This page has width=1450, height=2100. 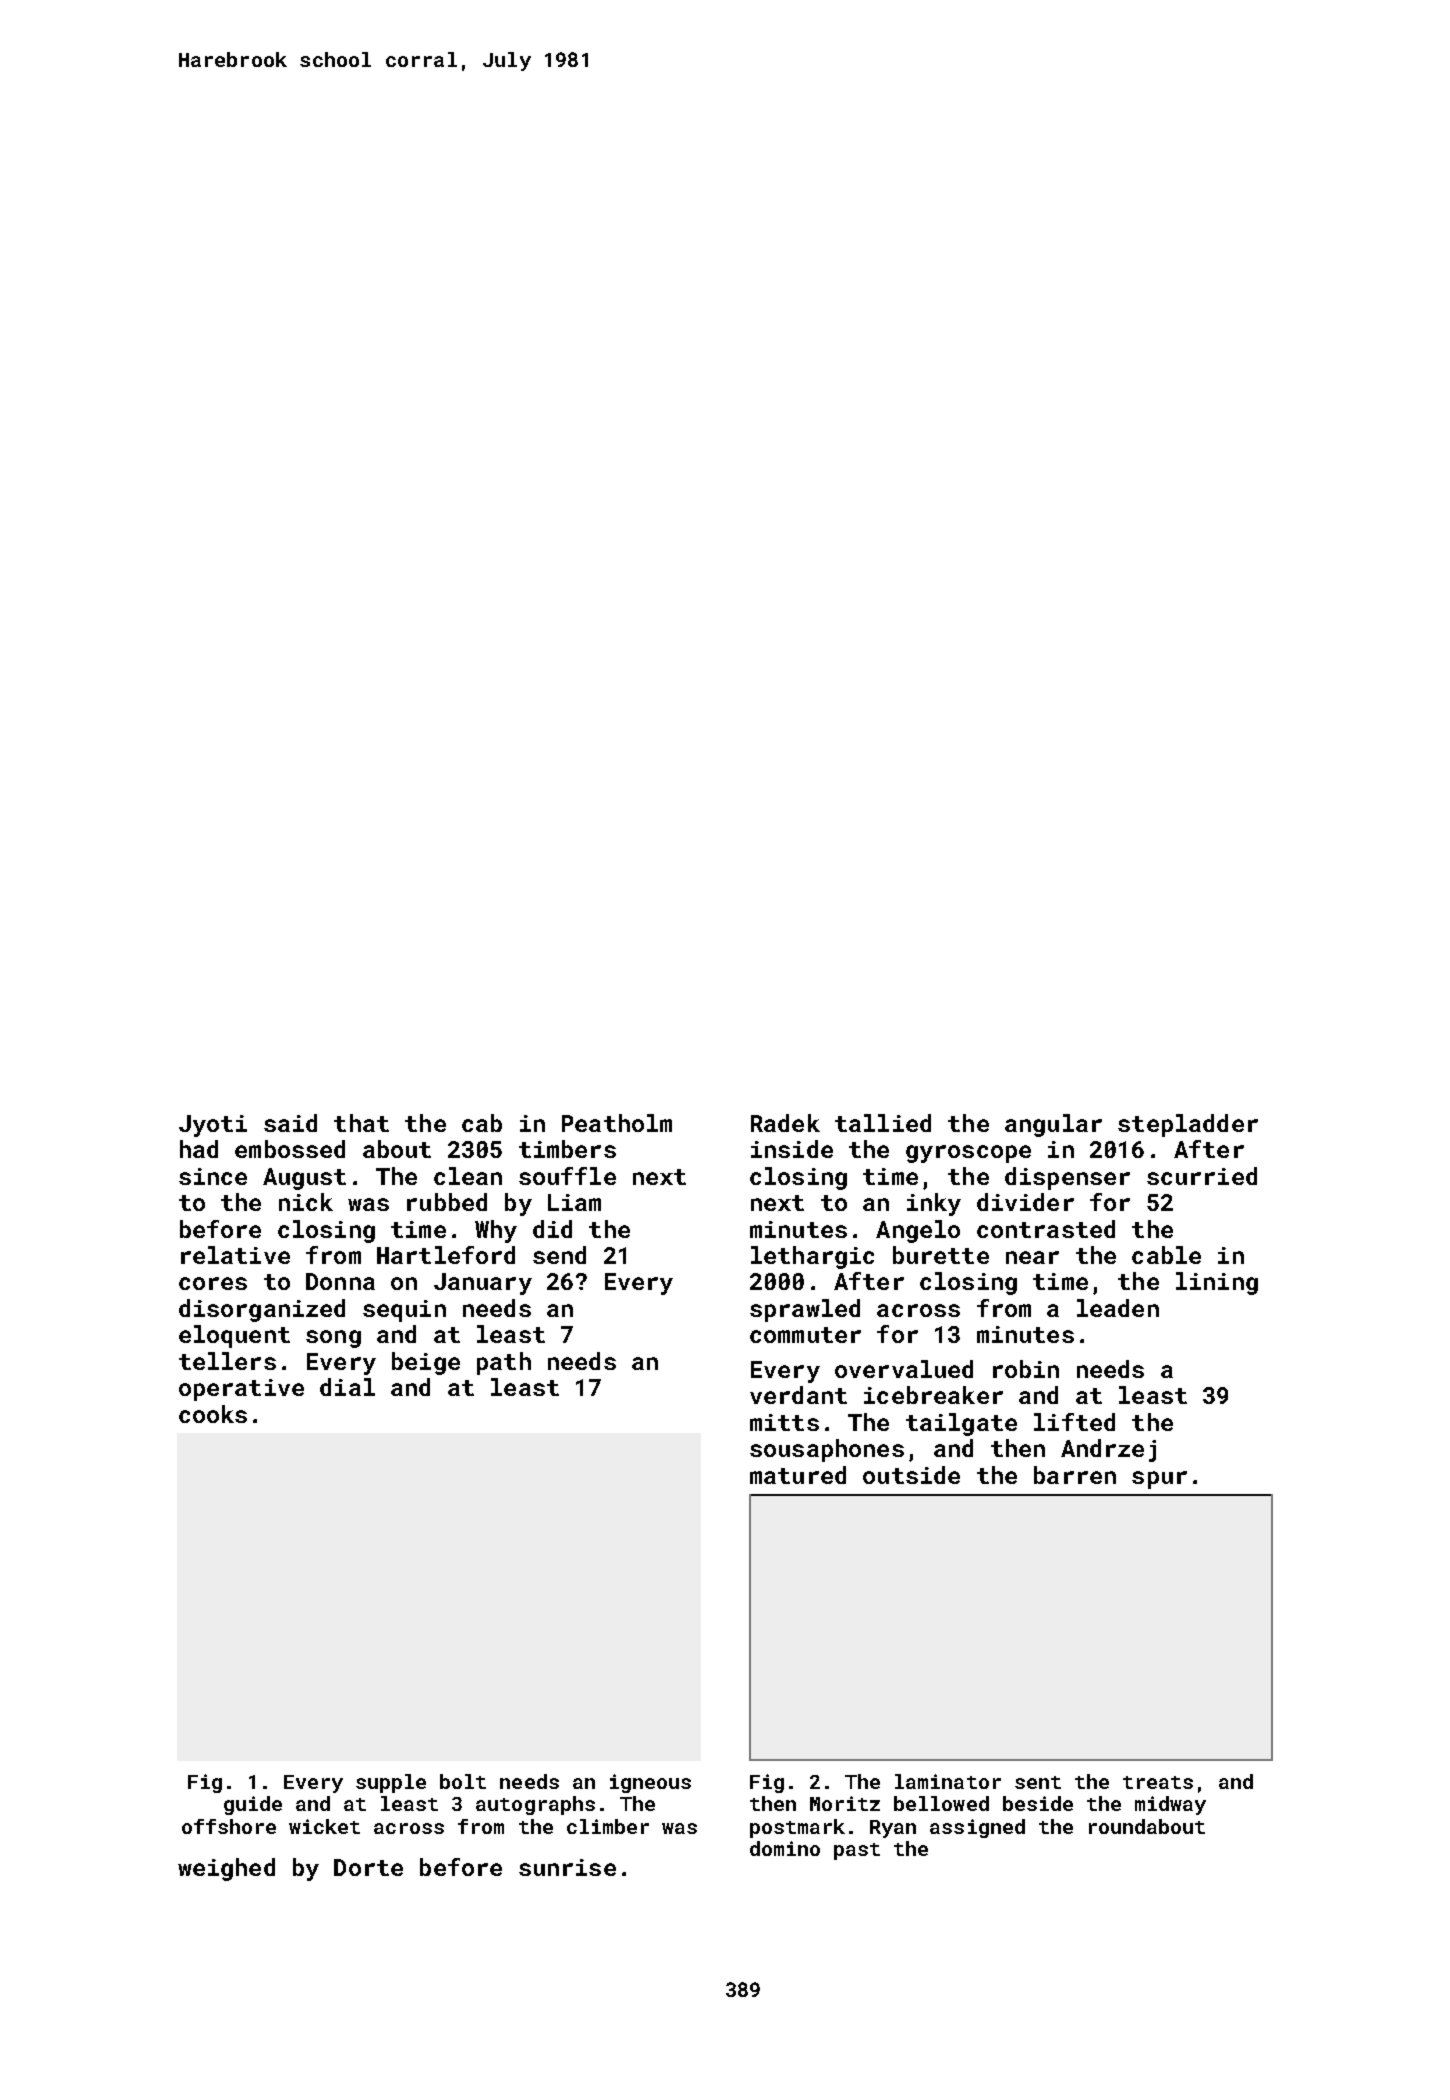 What do you see at coordinates (1202, 1176) in the page?
I see `scurried` at bounding box center [1202, 1176].
